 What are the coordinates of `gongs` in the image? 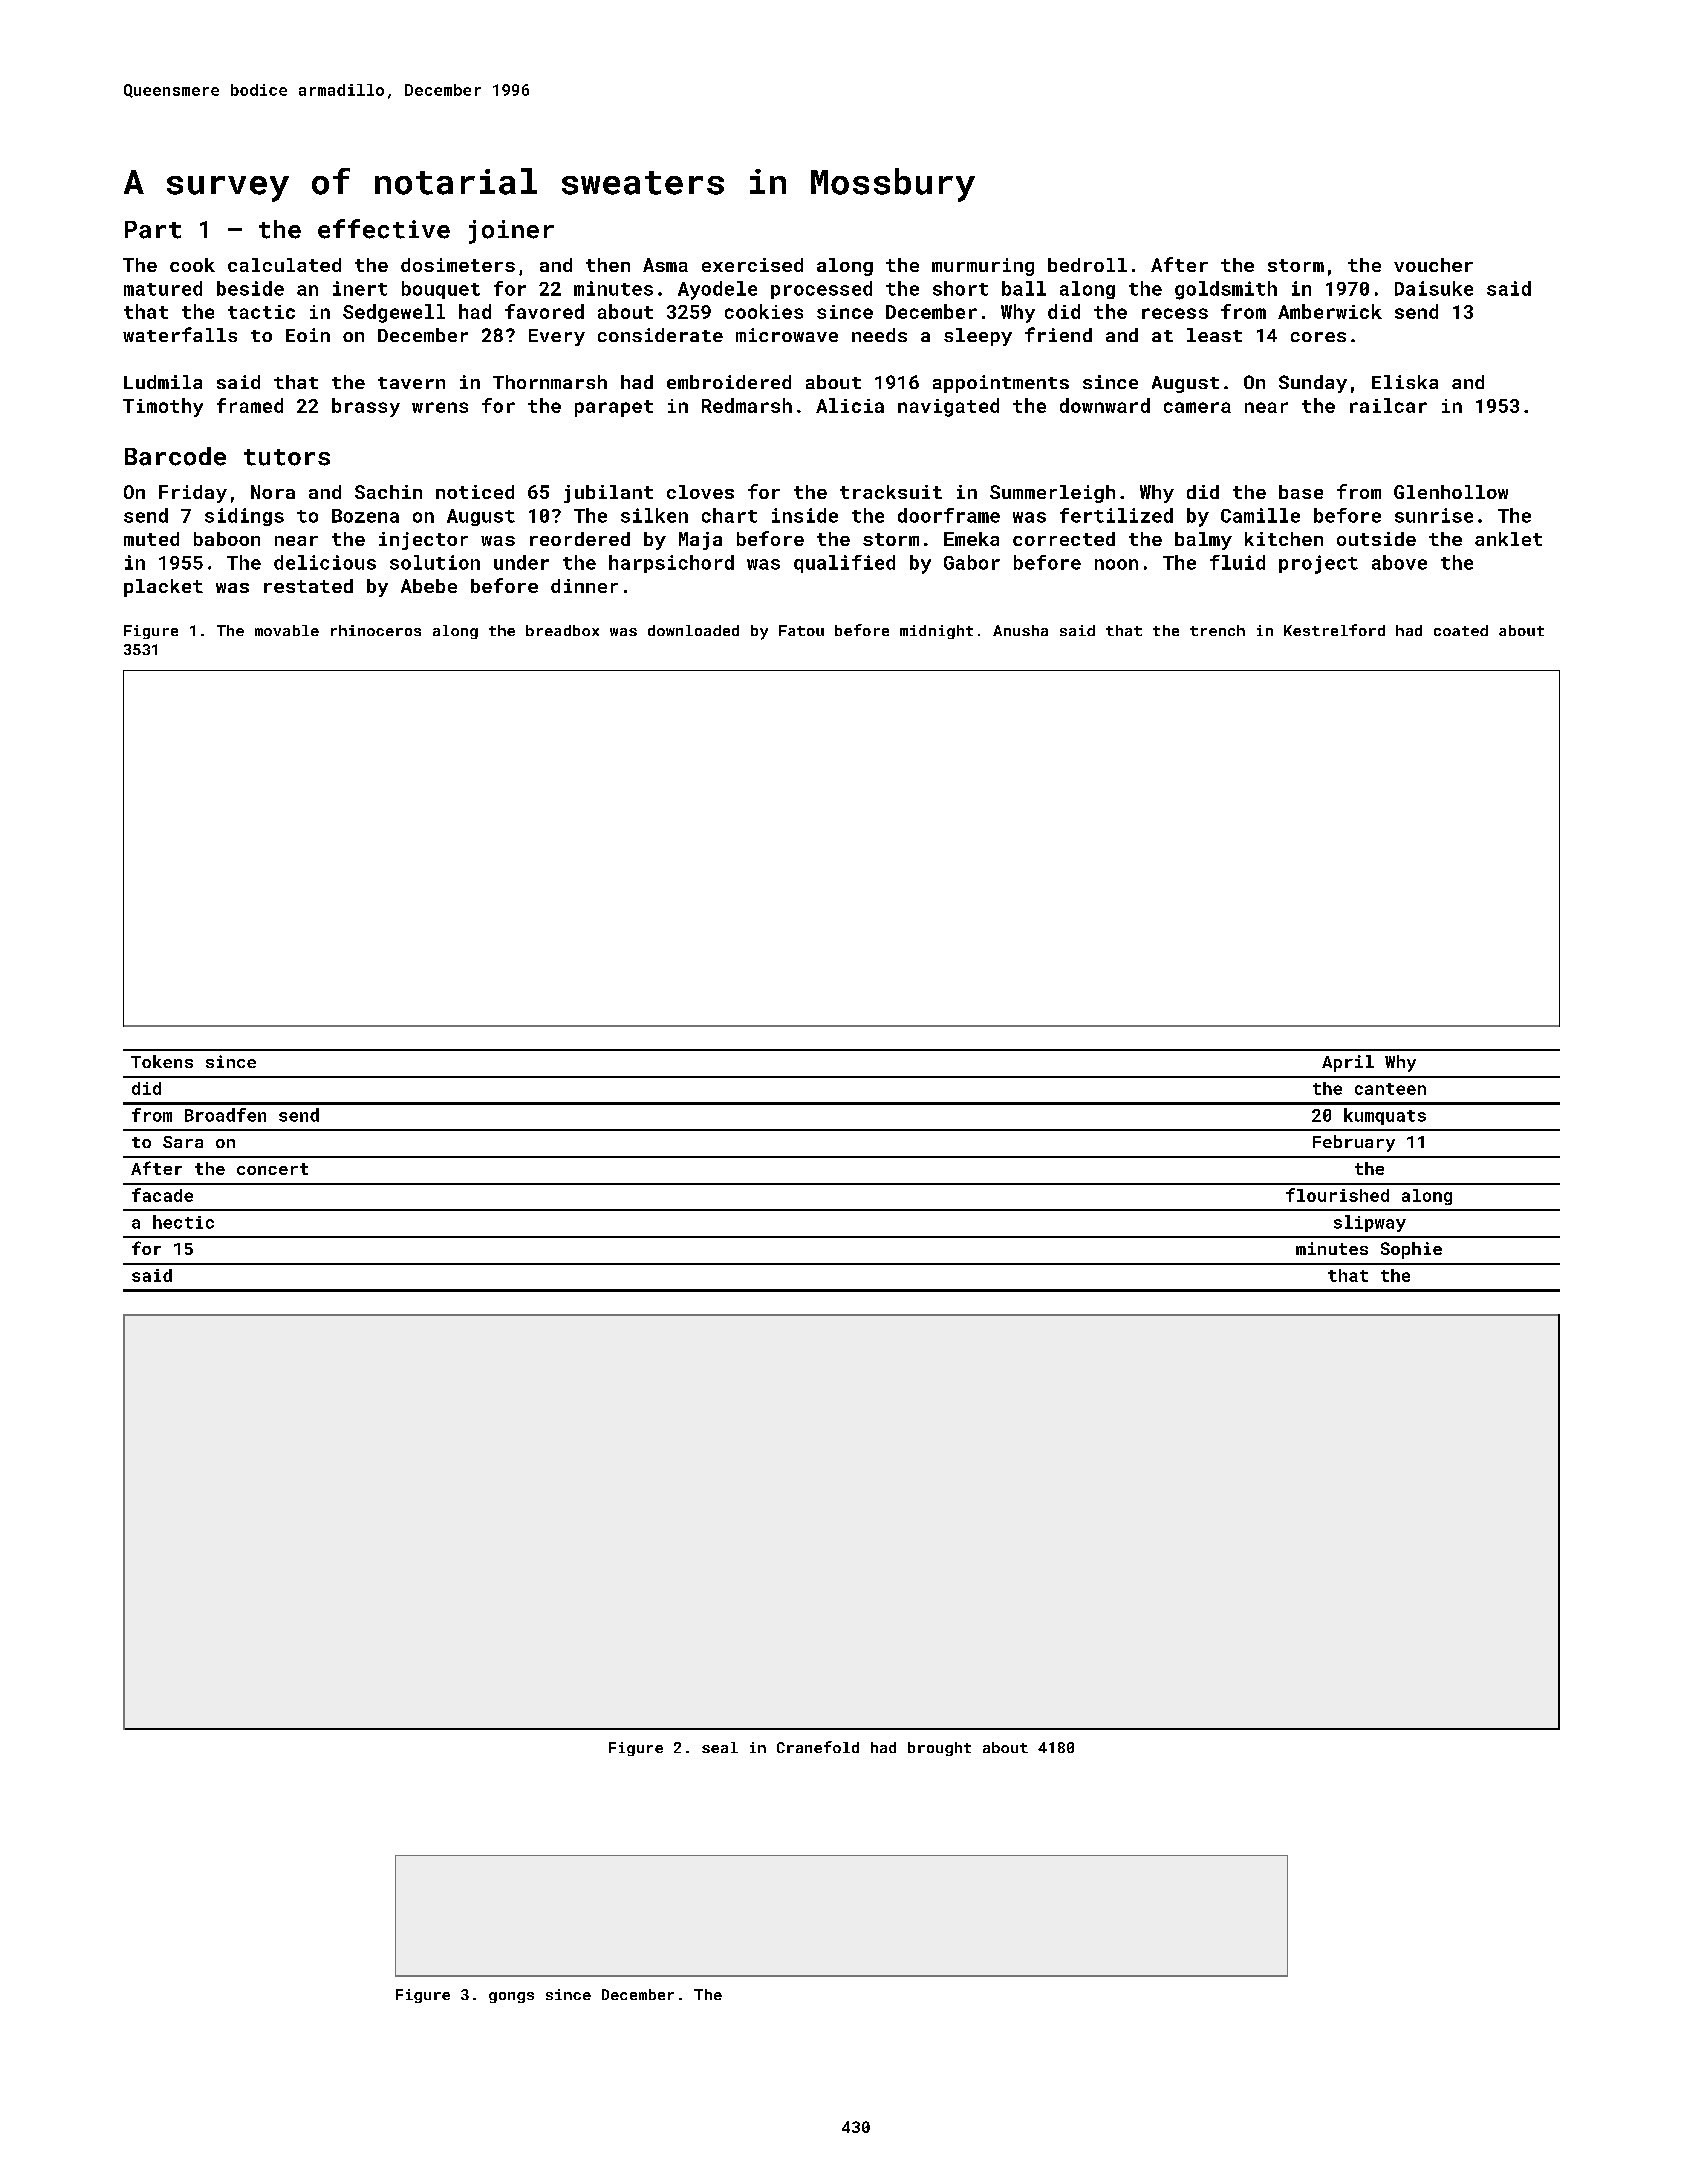 It's located at (511, 1997).
